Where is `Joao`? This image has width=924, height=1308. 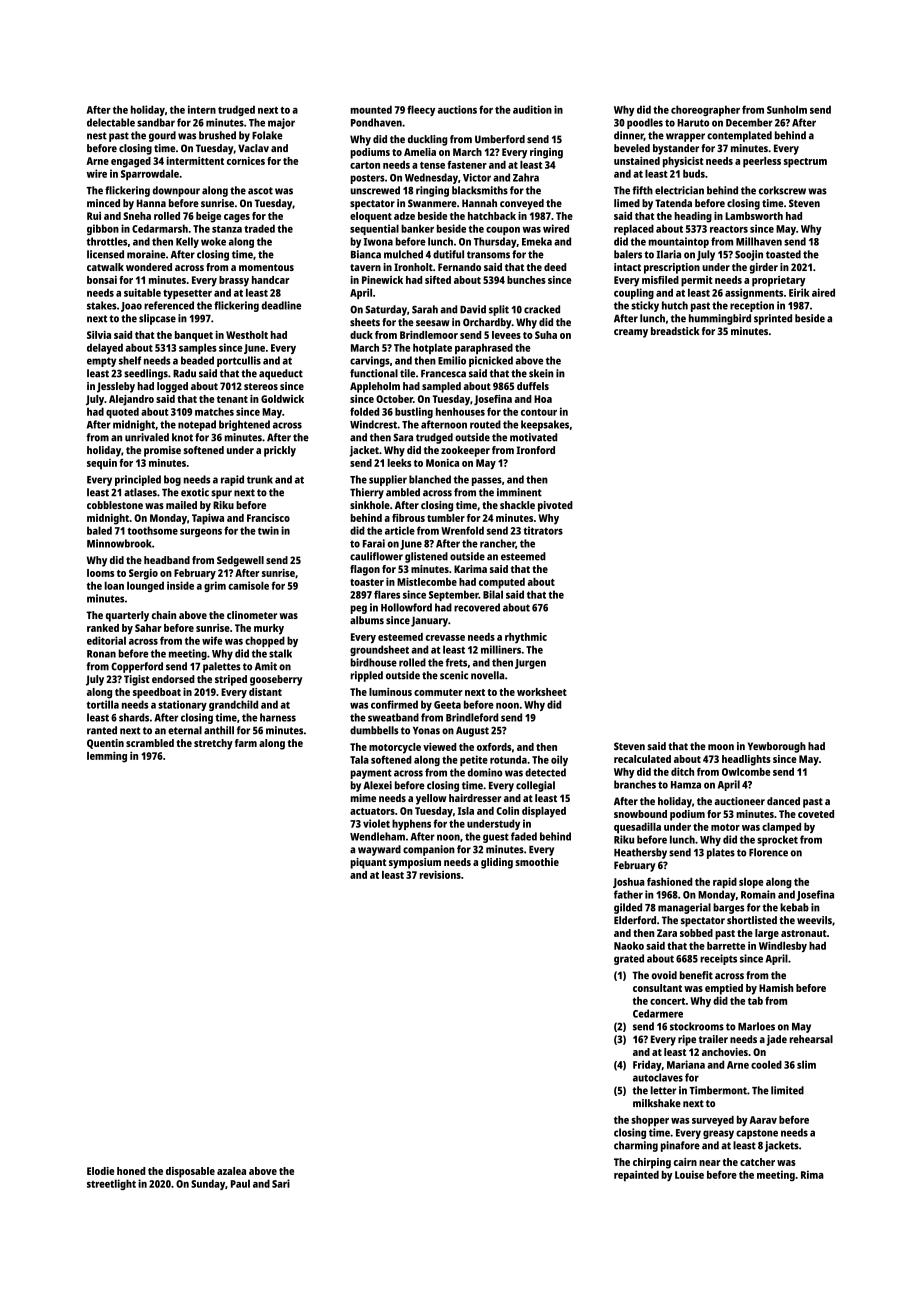 Joao is located at coordinates (131, 307).
